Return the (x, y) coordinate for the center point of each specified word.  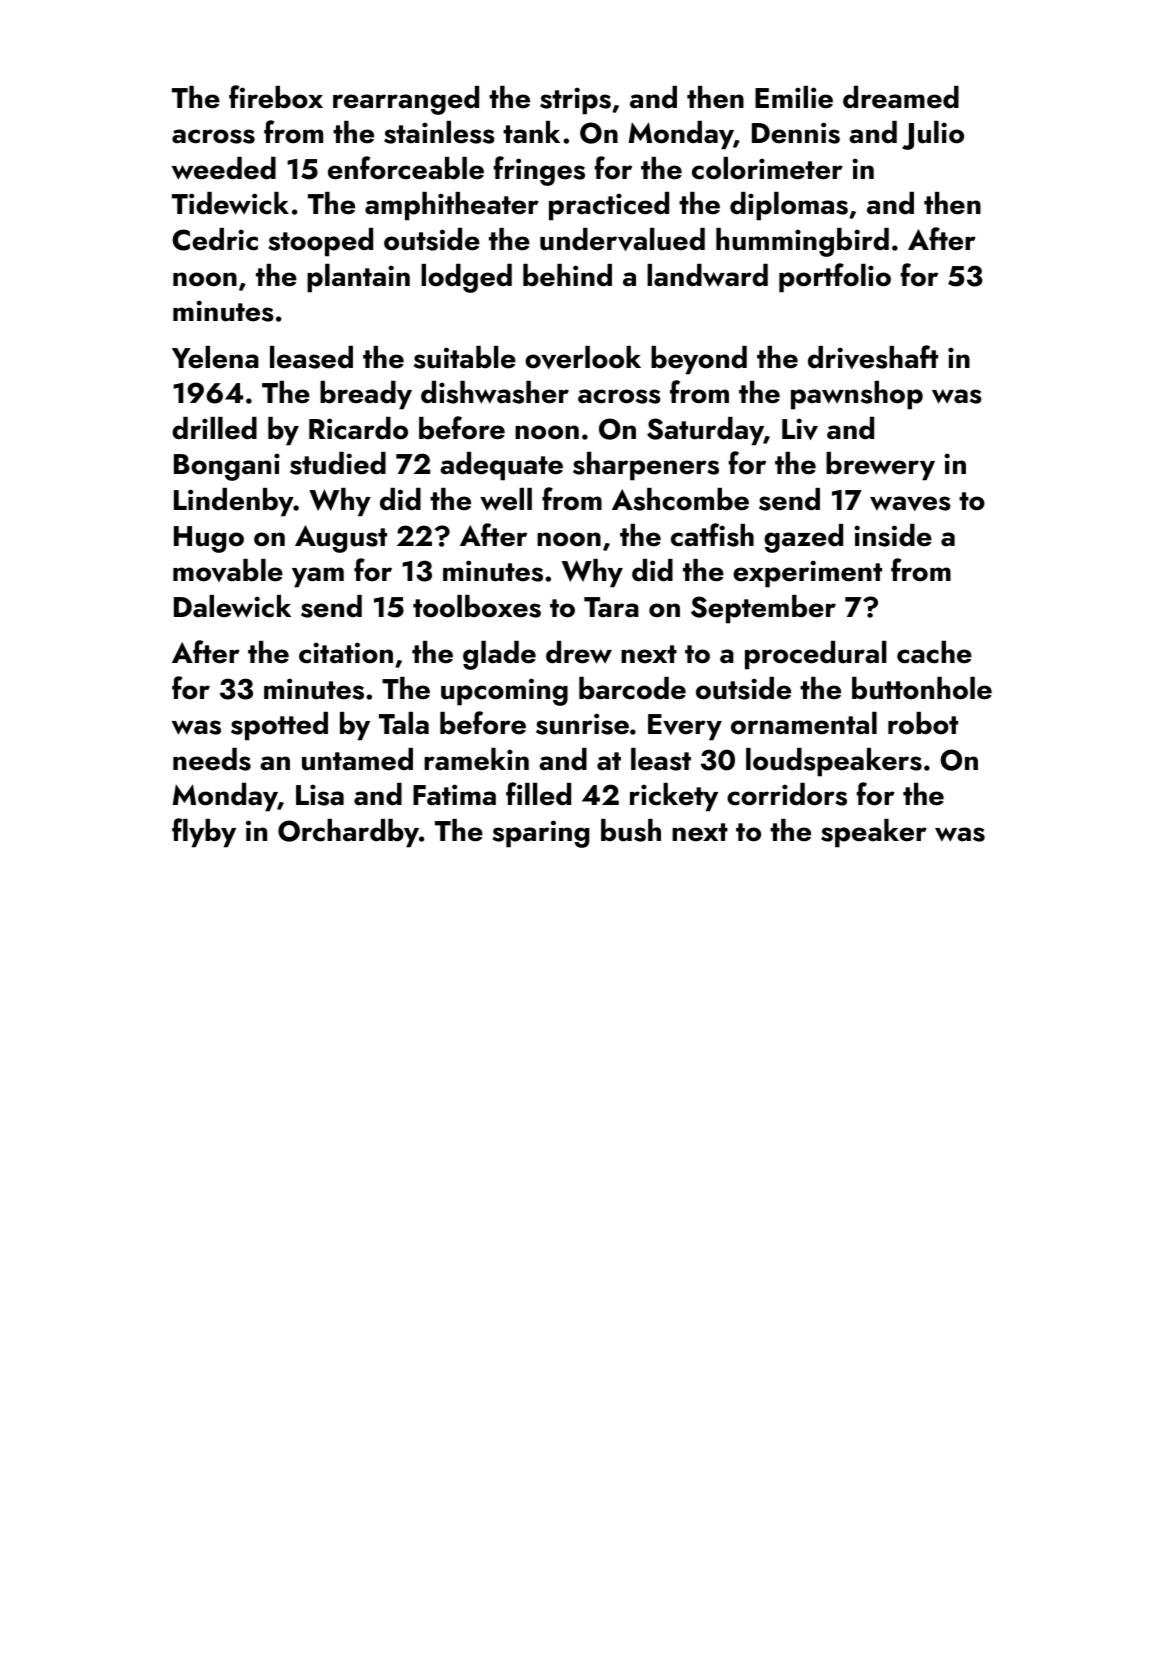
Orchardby (348, 833)
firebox (276, 97)
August (341, 539)
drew (579, 652)
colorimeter (767, 168)
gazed (803, 538)
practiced (609, 206)
